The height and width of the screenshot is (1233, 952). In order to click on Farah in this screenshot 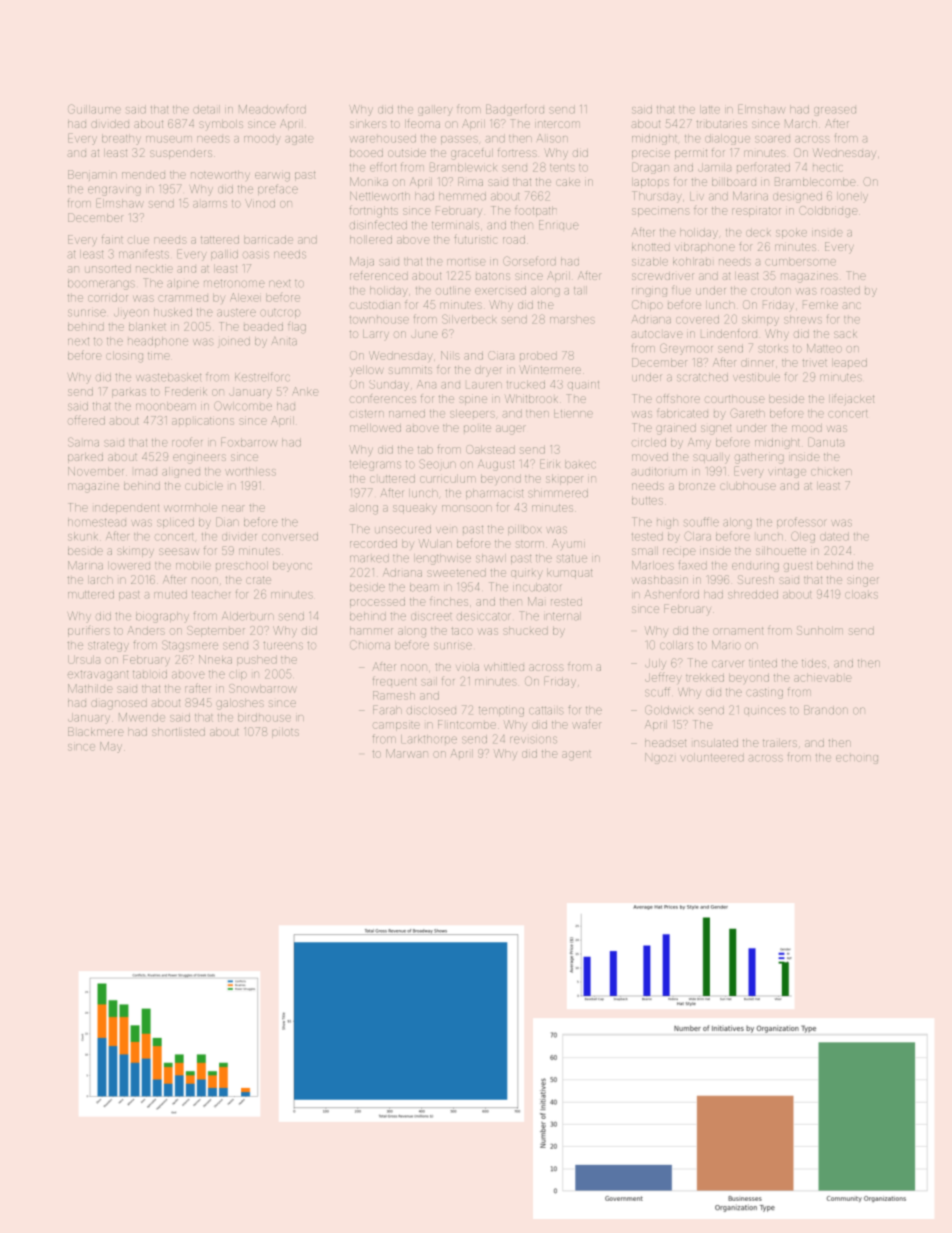, I will do `click(387, 710)`.
